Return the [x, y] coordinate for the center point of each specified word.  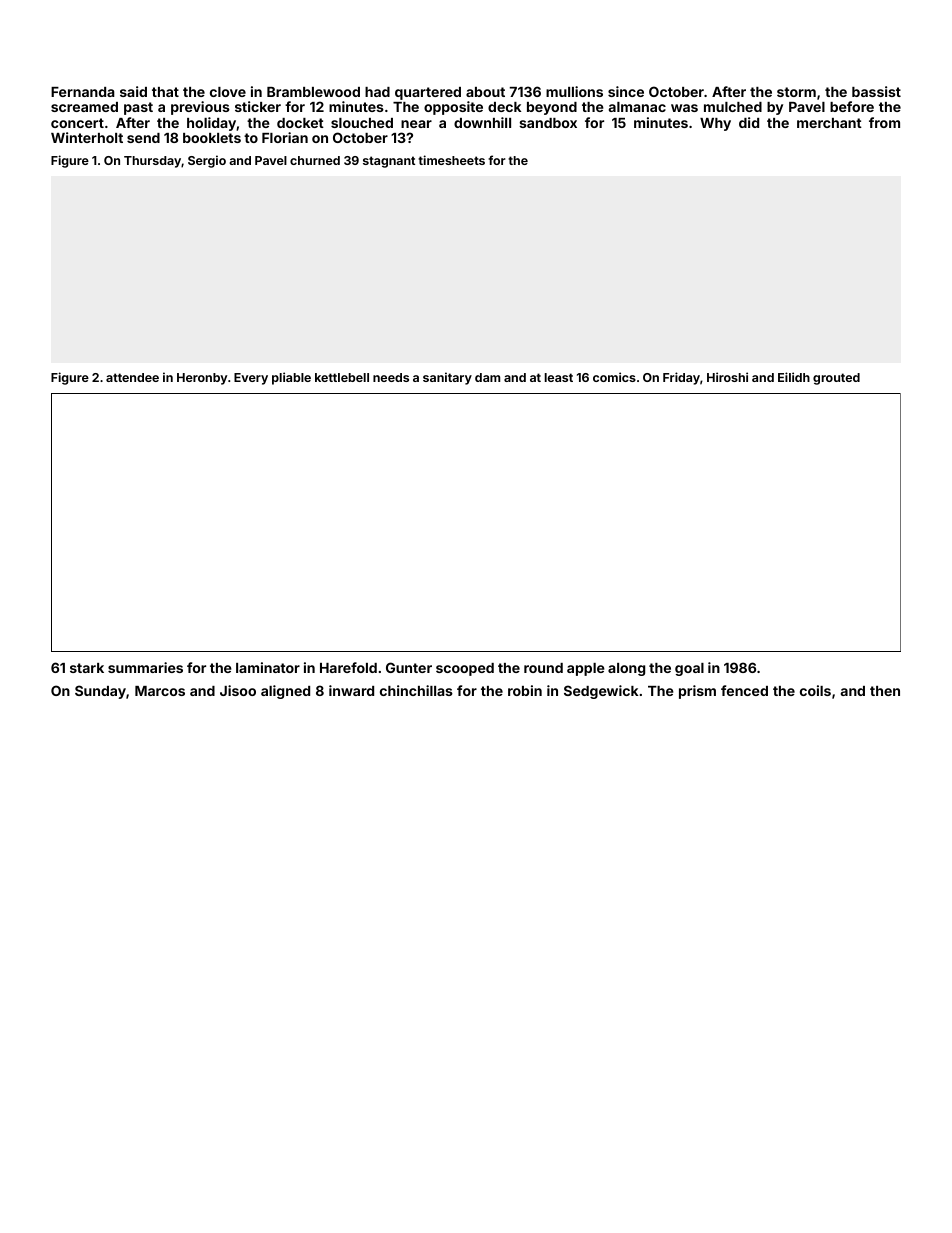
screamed [84, 107]
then [885, 691]
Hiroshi [727, 377]
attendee [132, 377]
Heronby [202, 379]
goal [689, 669]
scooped [465, 669]
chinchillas [416, 690]
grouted [836, 379]
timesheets [451, 160]
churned [315, 160]
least [559, 377]
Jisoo [238, 690]
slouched [362, 123]
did [749, 122]
